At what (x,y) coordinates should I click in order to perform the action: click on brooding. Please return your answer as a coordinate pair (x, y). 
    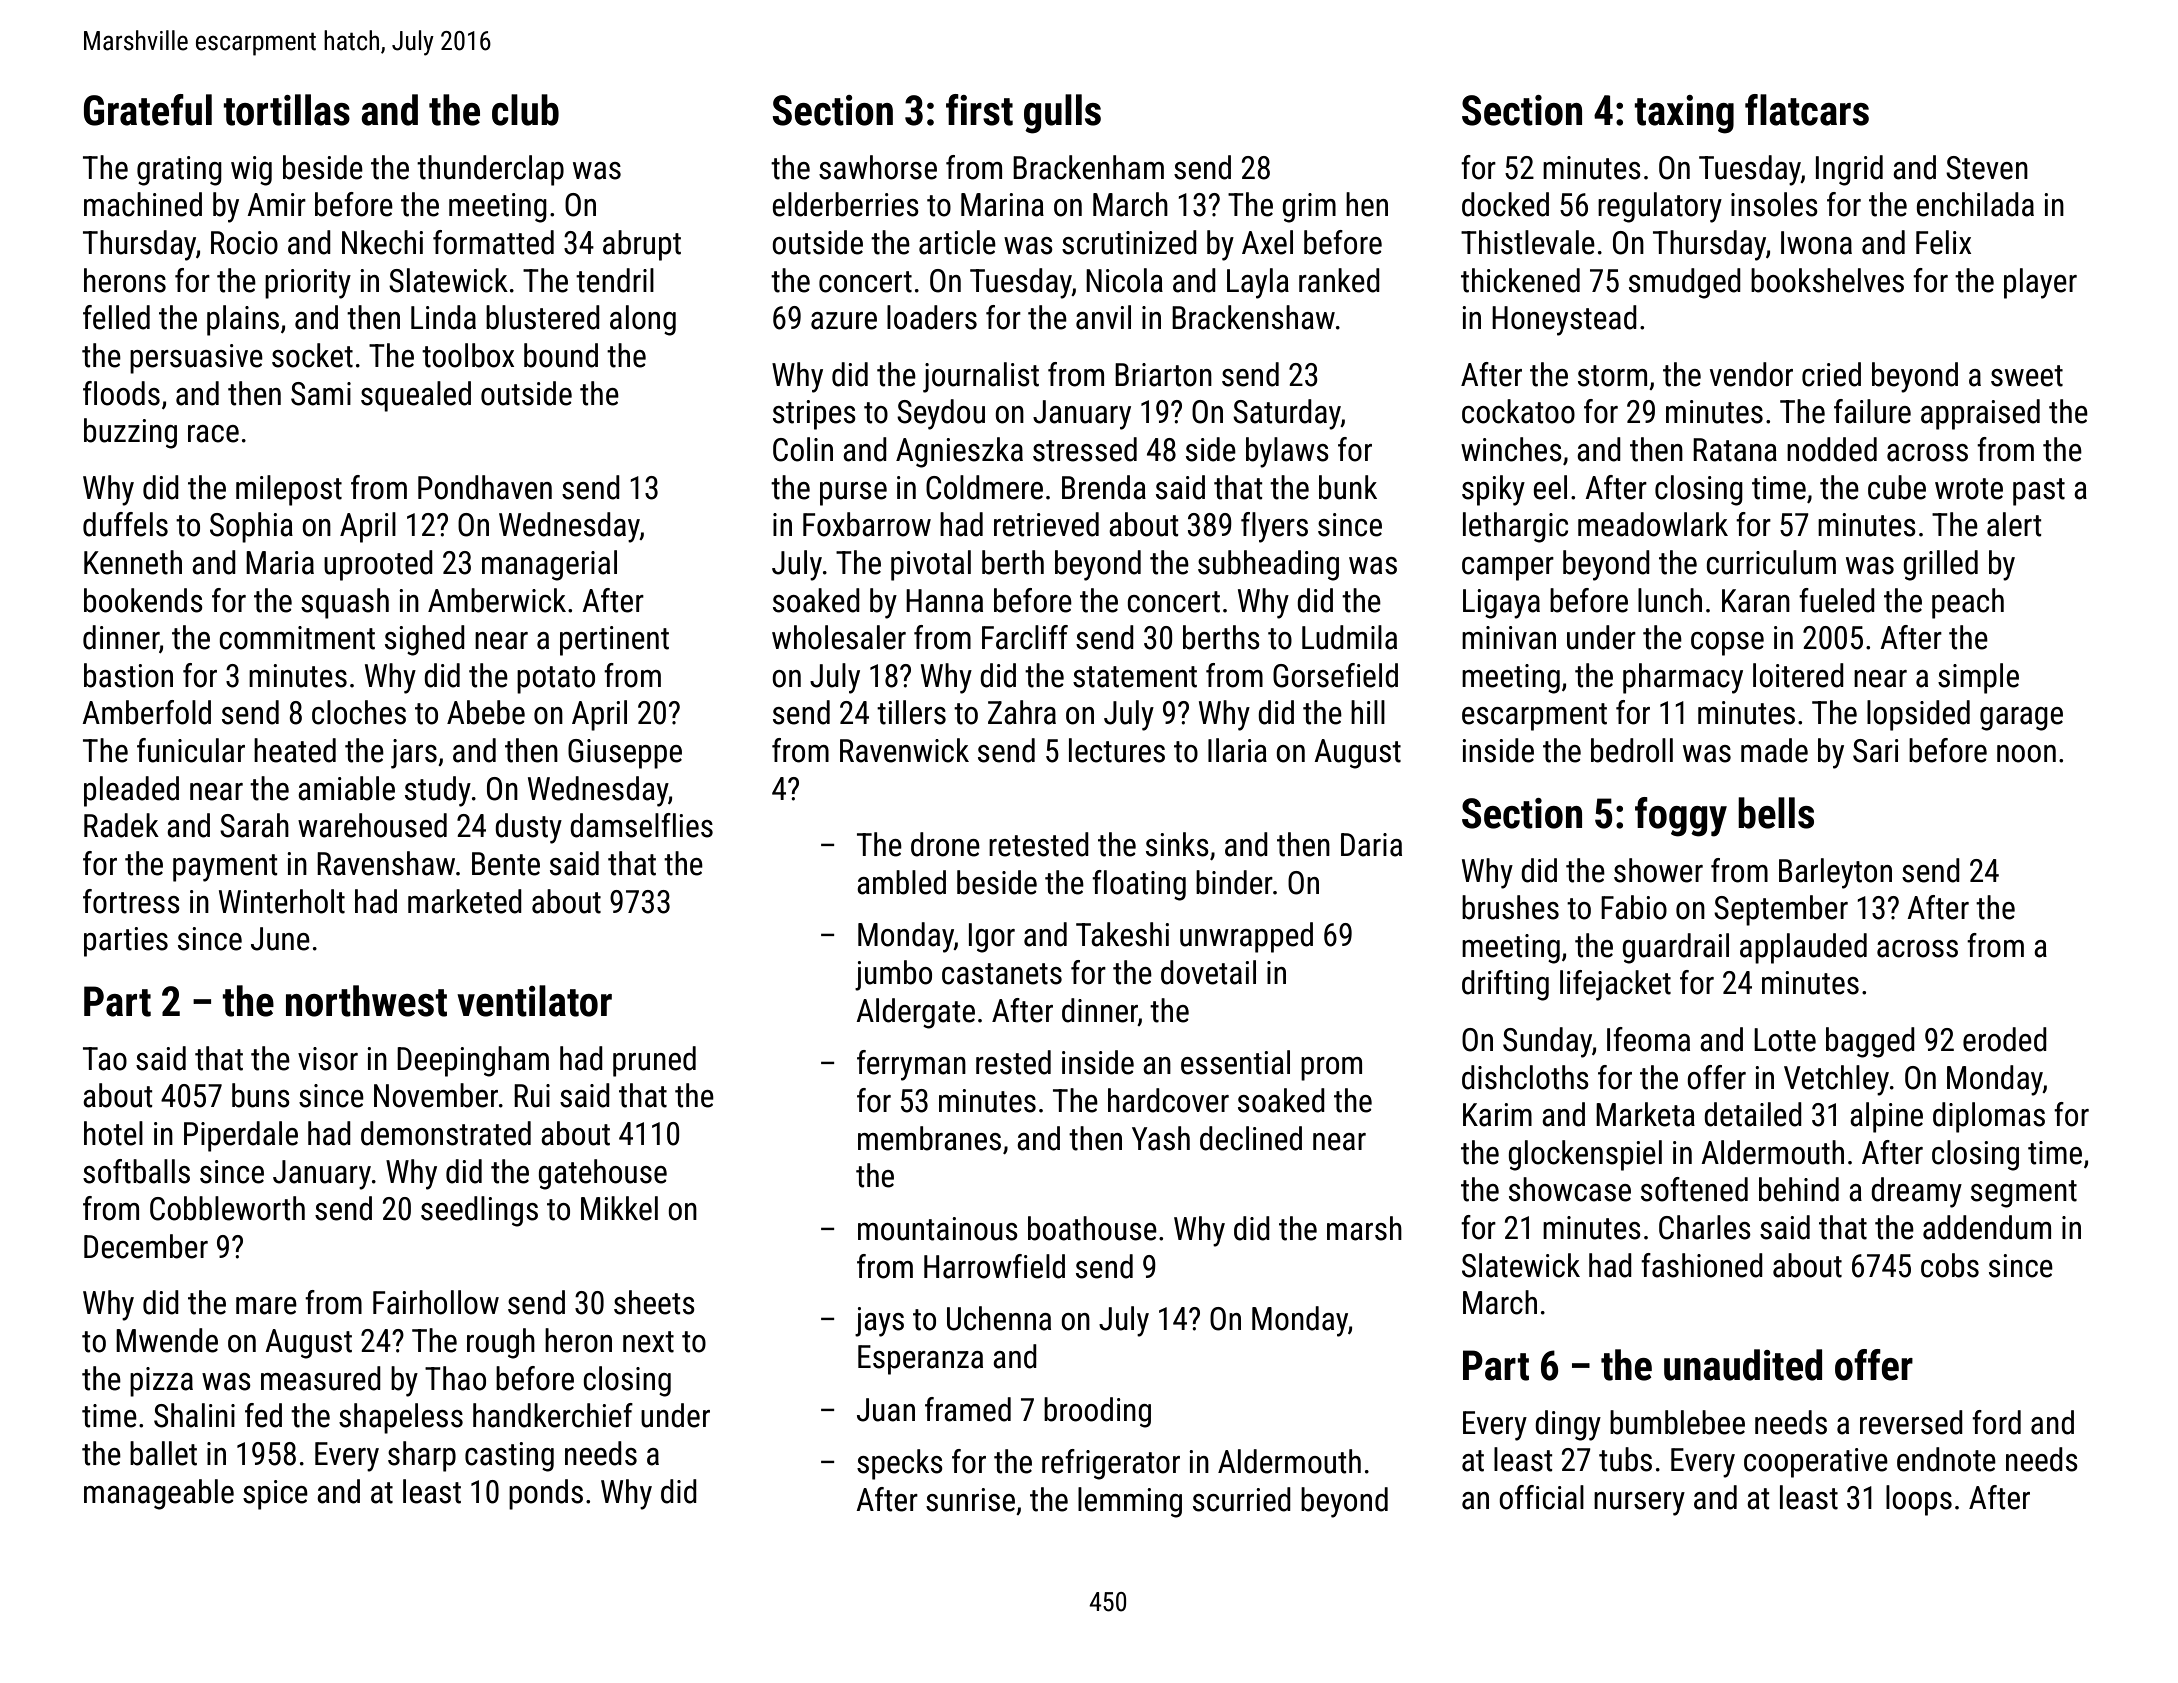
    Looking at the image, I should click on (1097, 1412).
